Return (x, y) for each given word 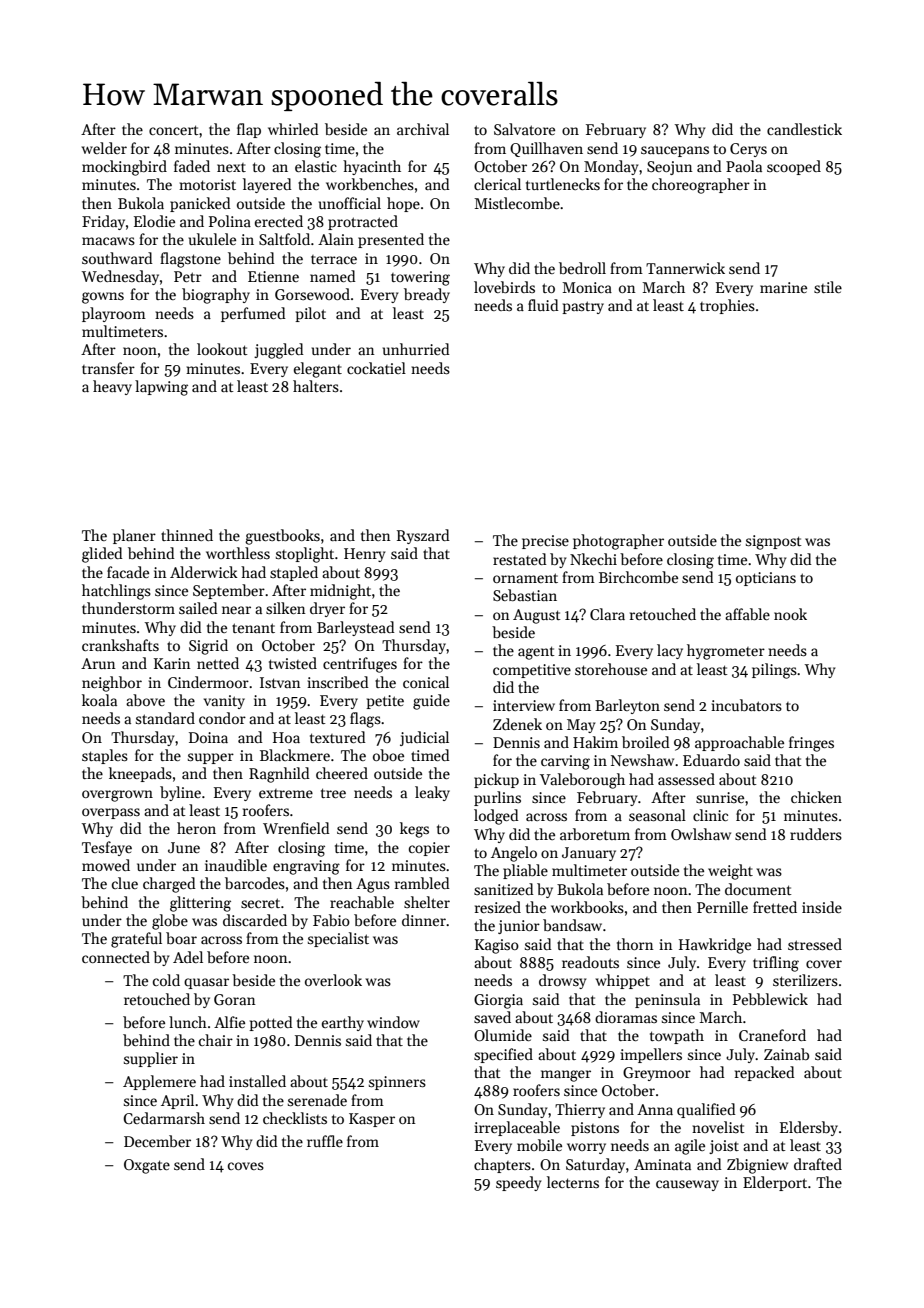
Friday (103, 222)
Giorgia (498, 1001)
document (758, 889)
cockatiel (376, 368)
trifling (776, 964)
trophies (727, 306)
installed (257, 1081)
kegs (414, 830)
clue (125, 883)
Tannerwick (685, 268)
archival (423, 129)
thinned (187, 535)
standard (165, 718)
